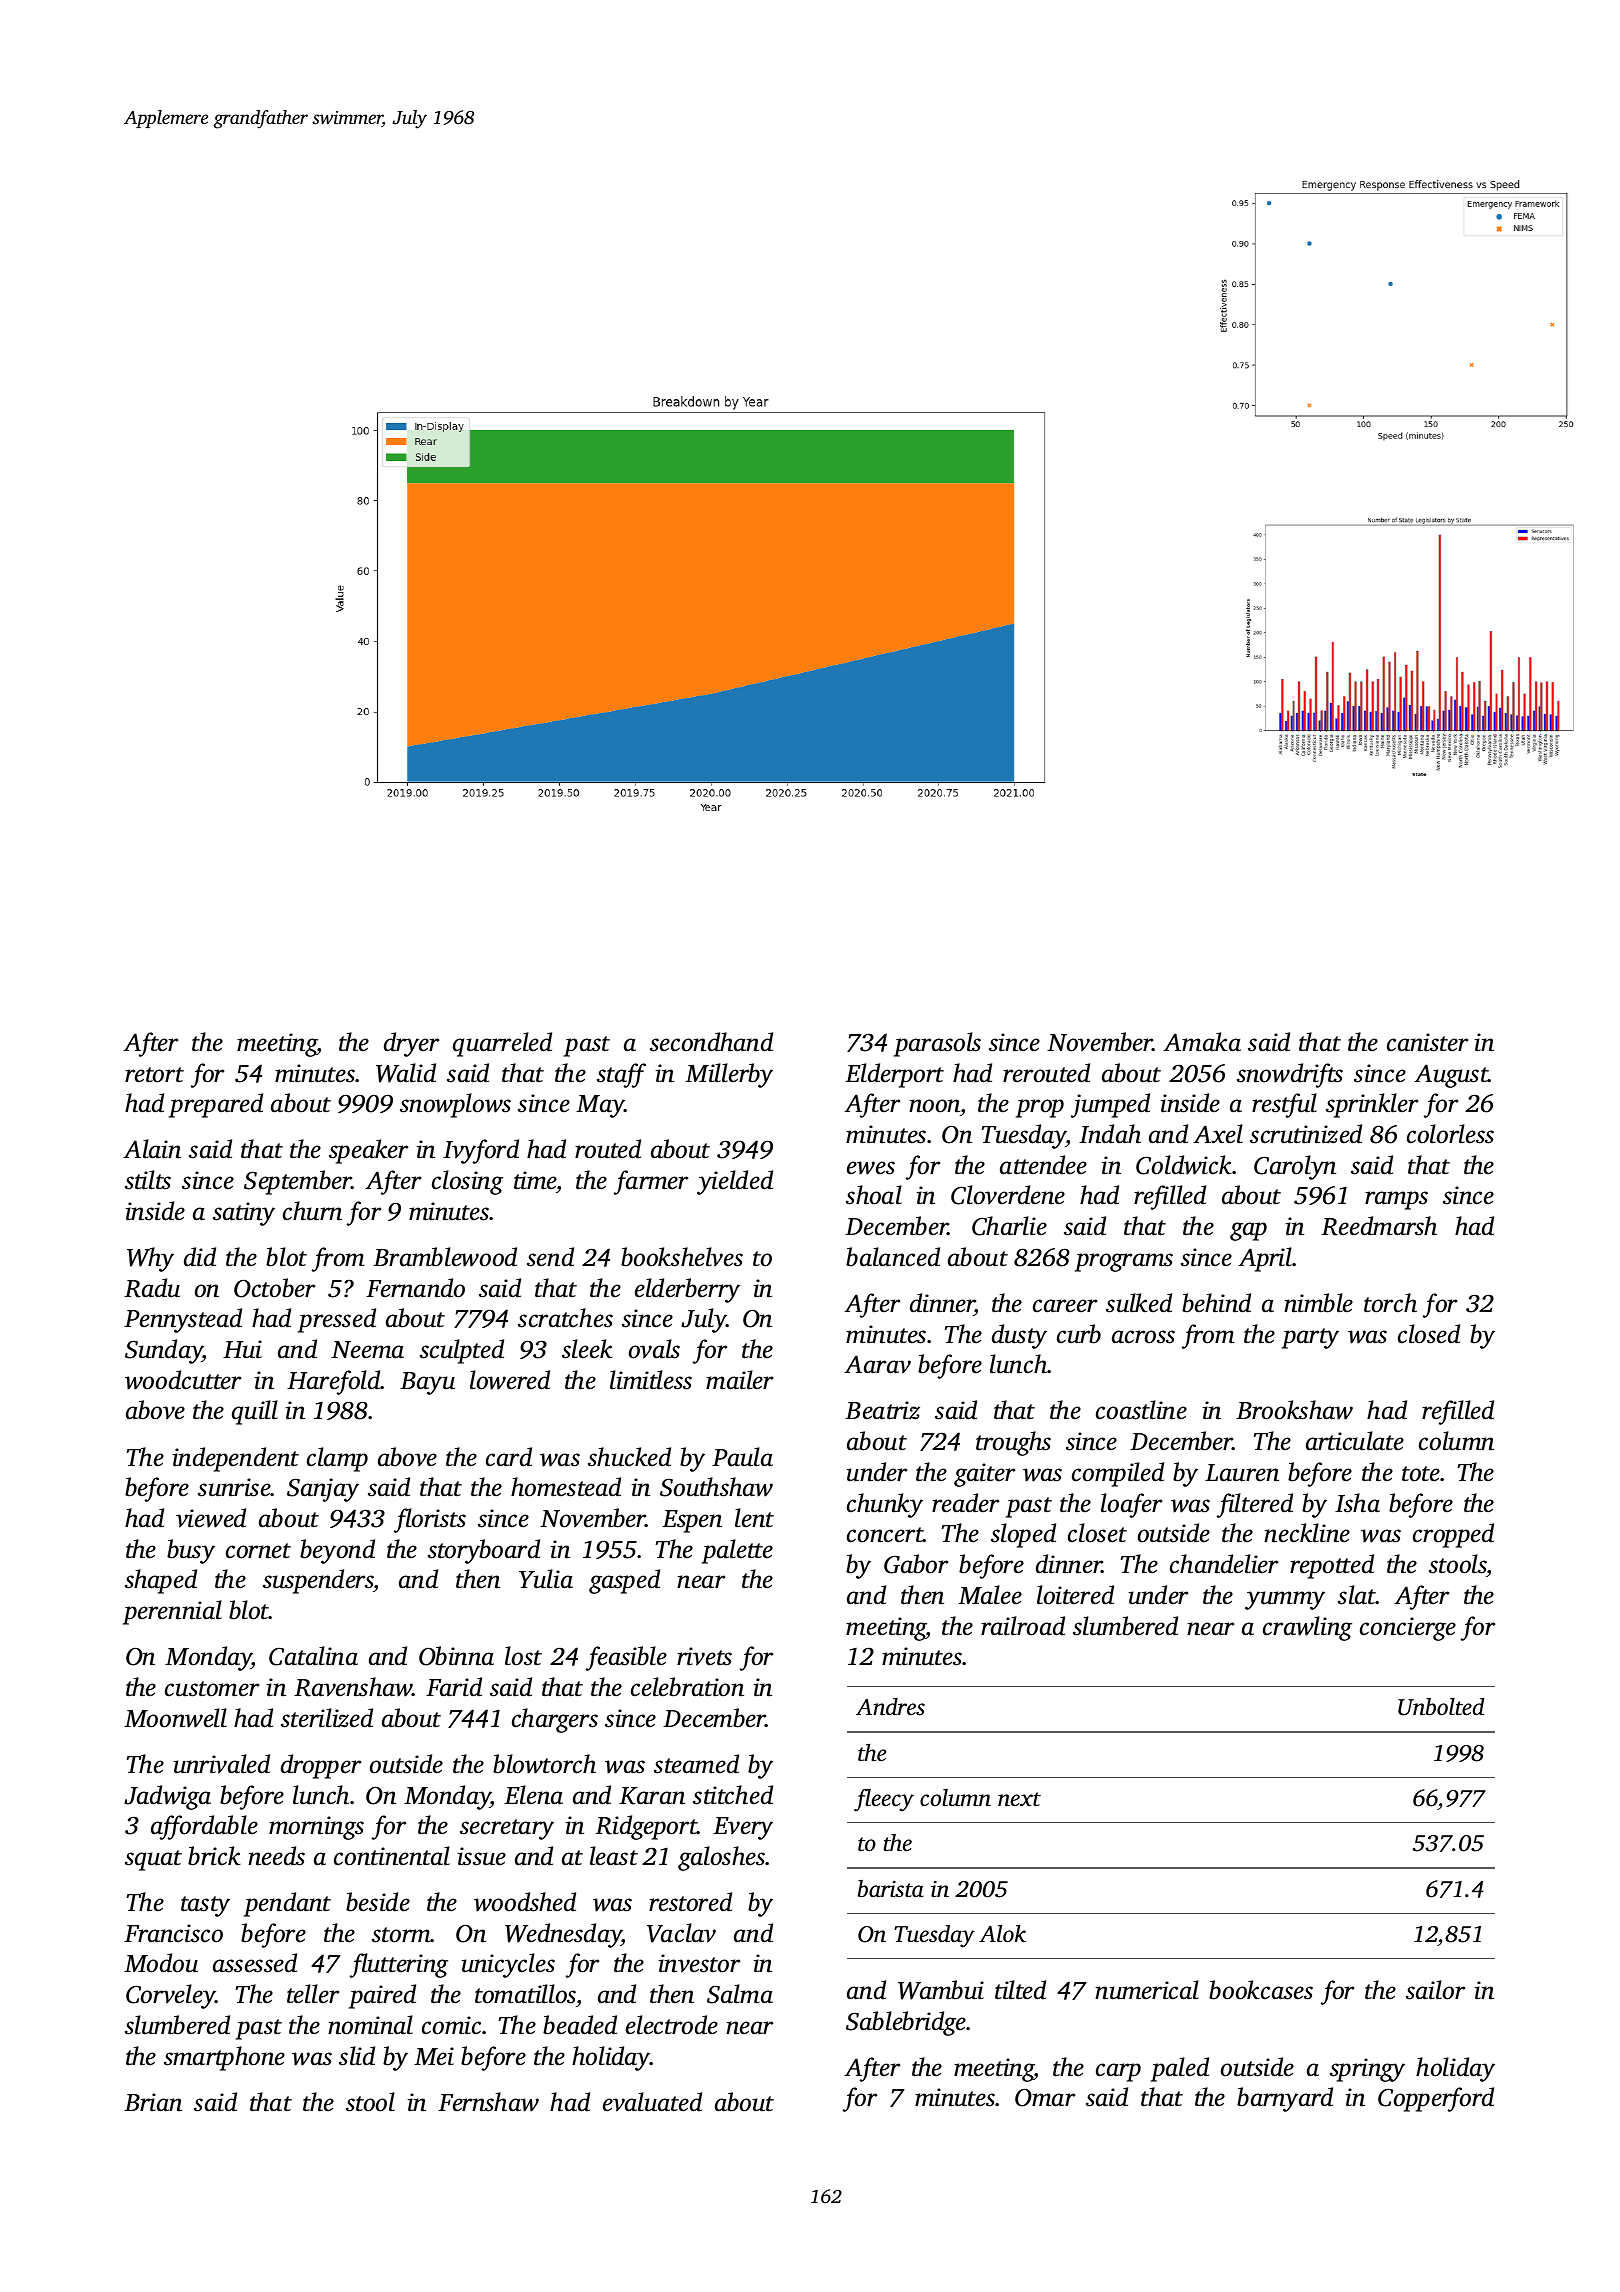 The width and height of the screenshot is (1620, 2292). I want to click on Elderport, so click(894, 1075).
